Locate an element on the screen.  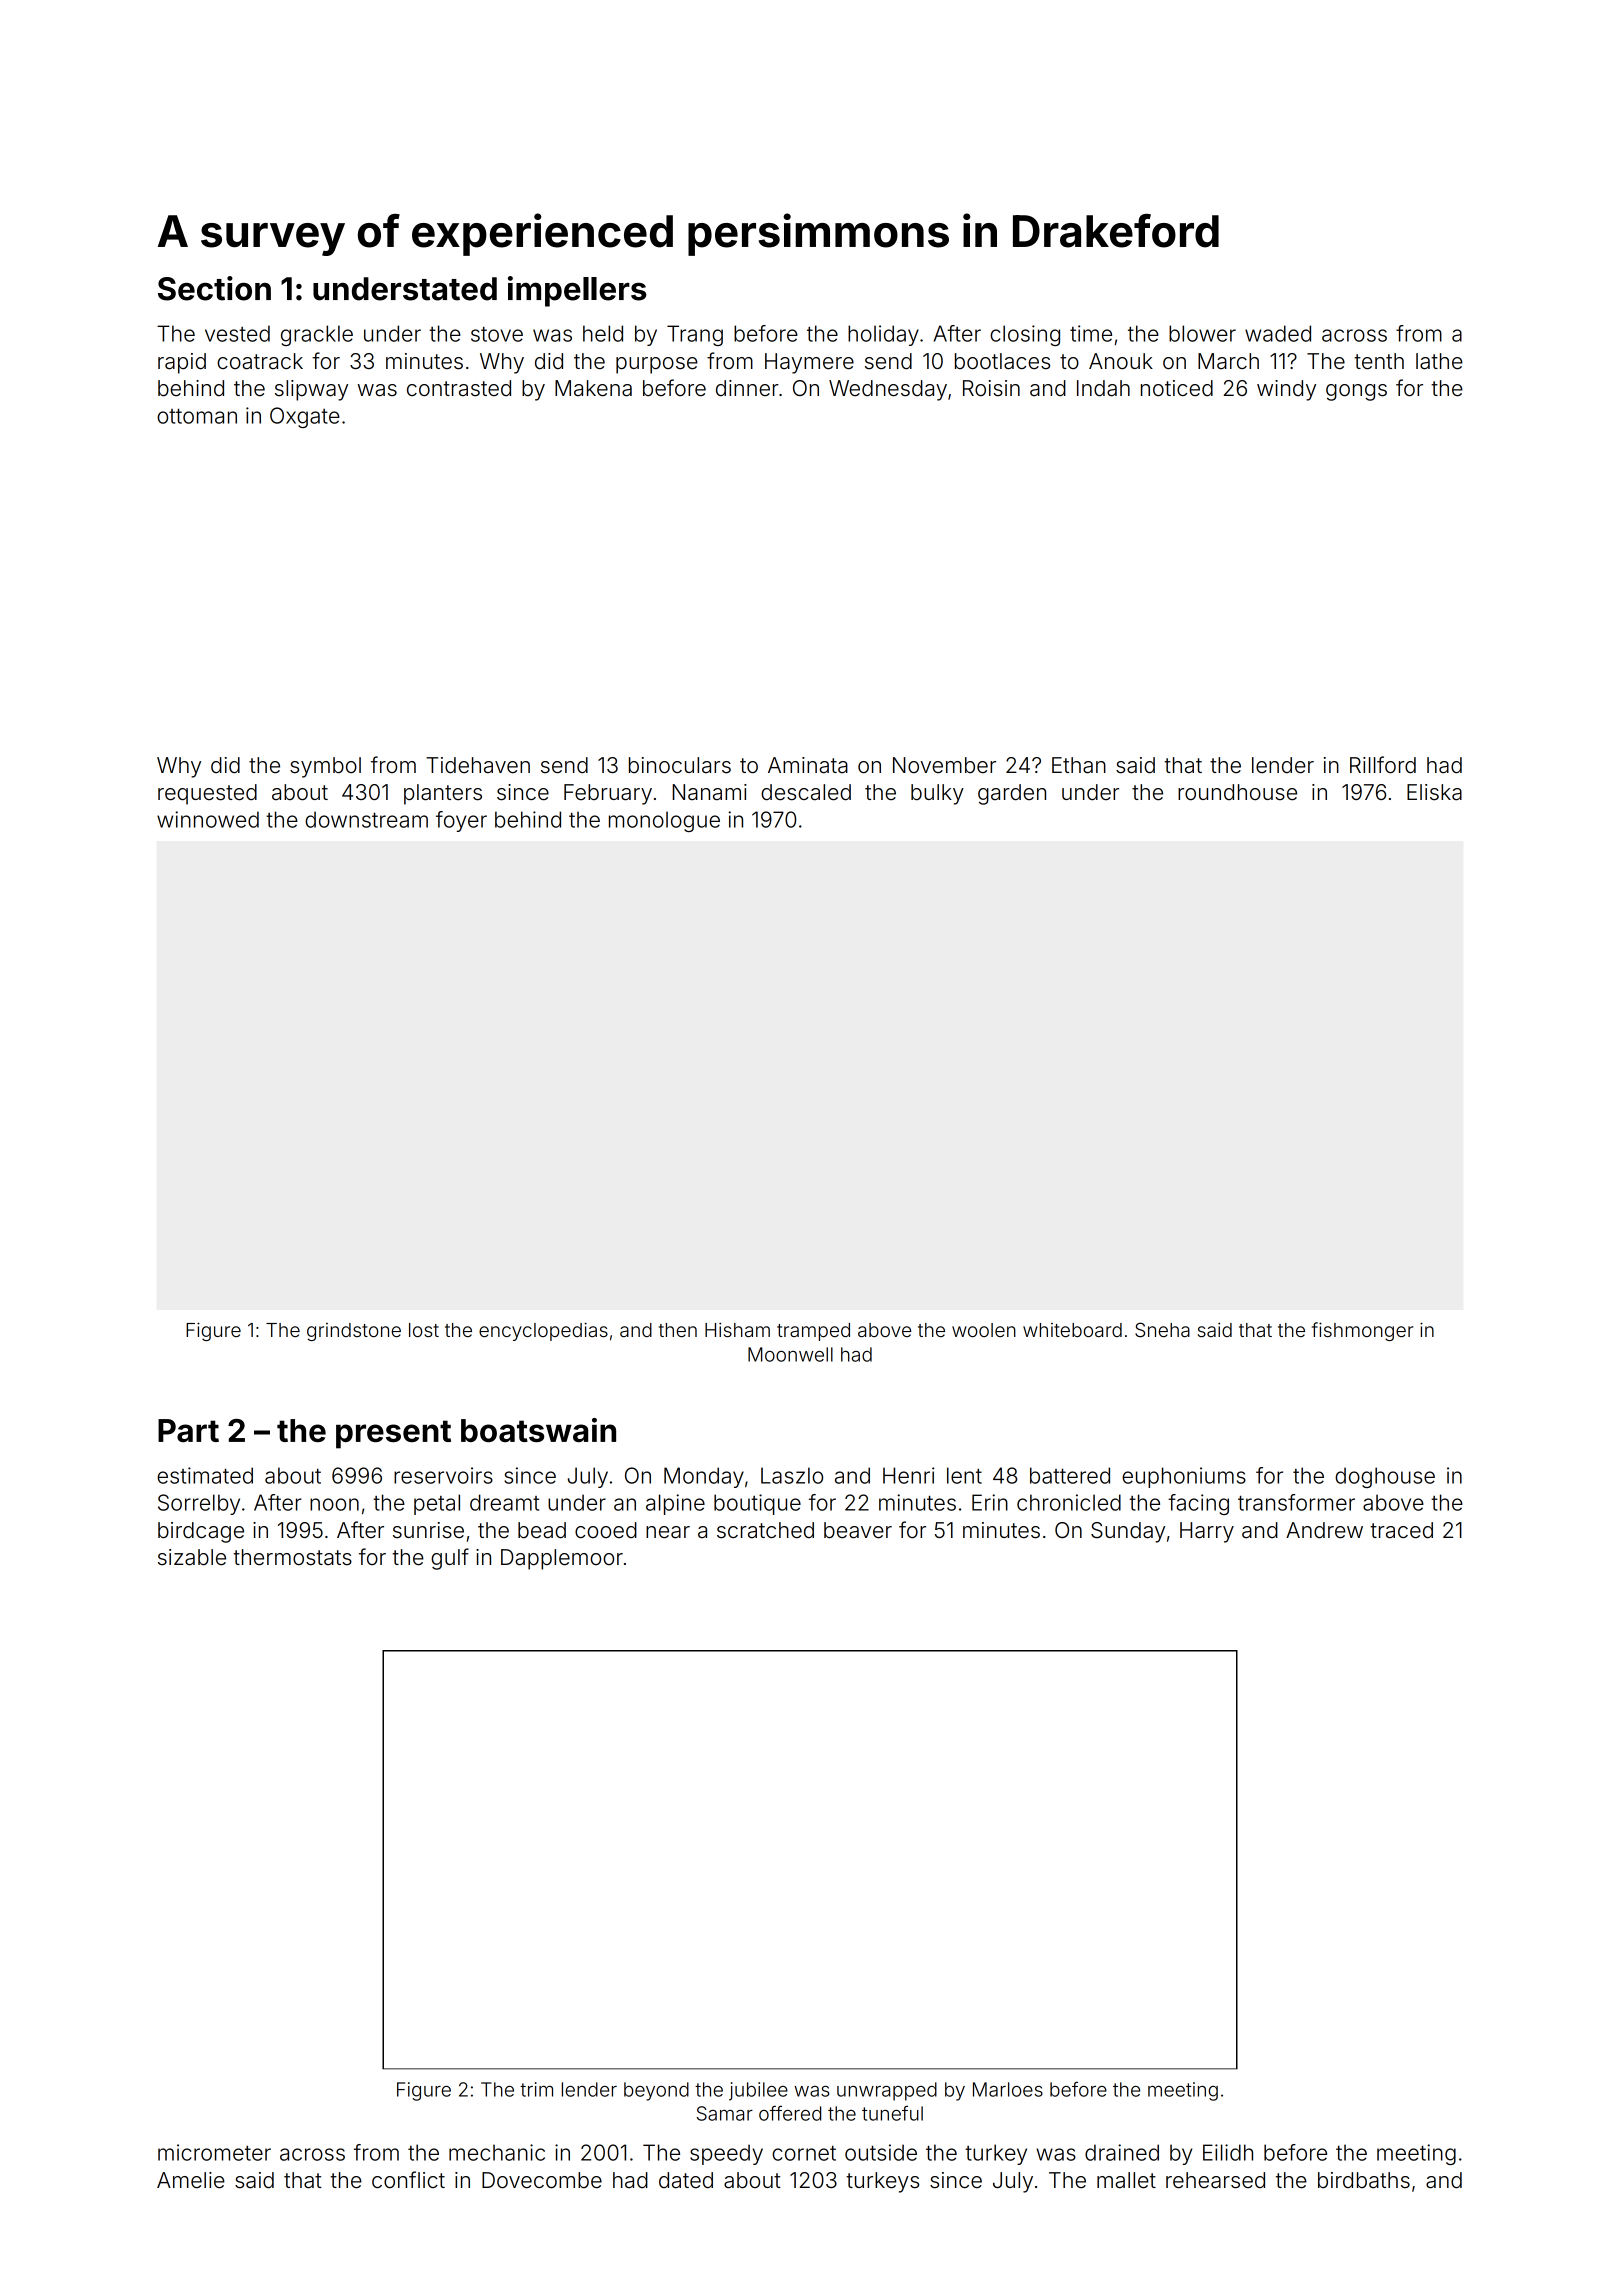
Dapplemoor is located at coordinates (562, 1559).
